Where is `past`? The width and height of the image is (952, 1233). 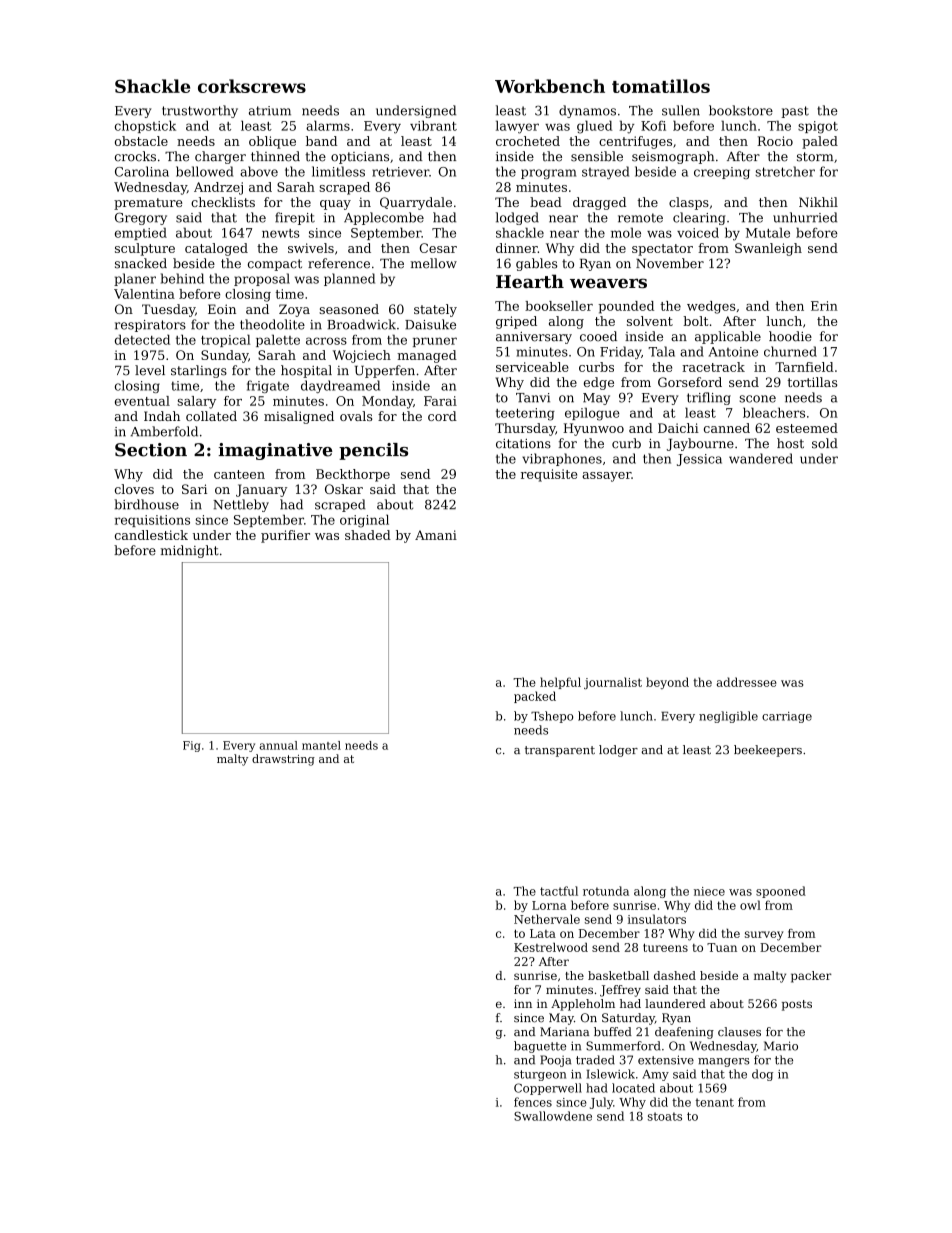 past is located at coordinates (795, 112).
